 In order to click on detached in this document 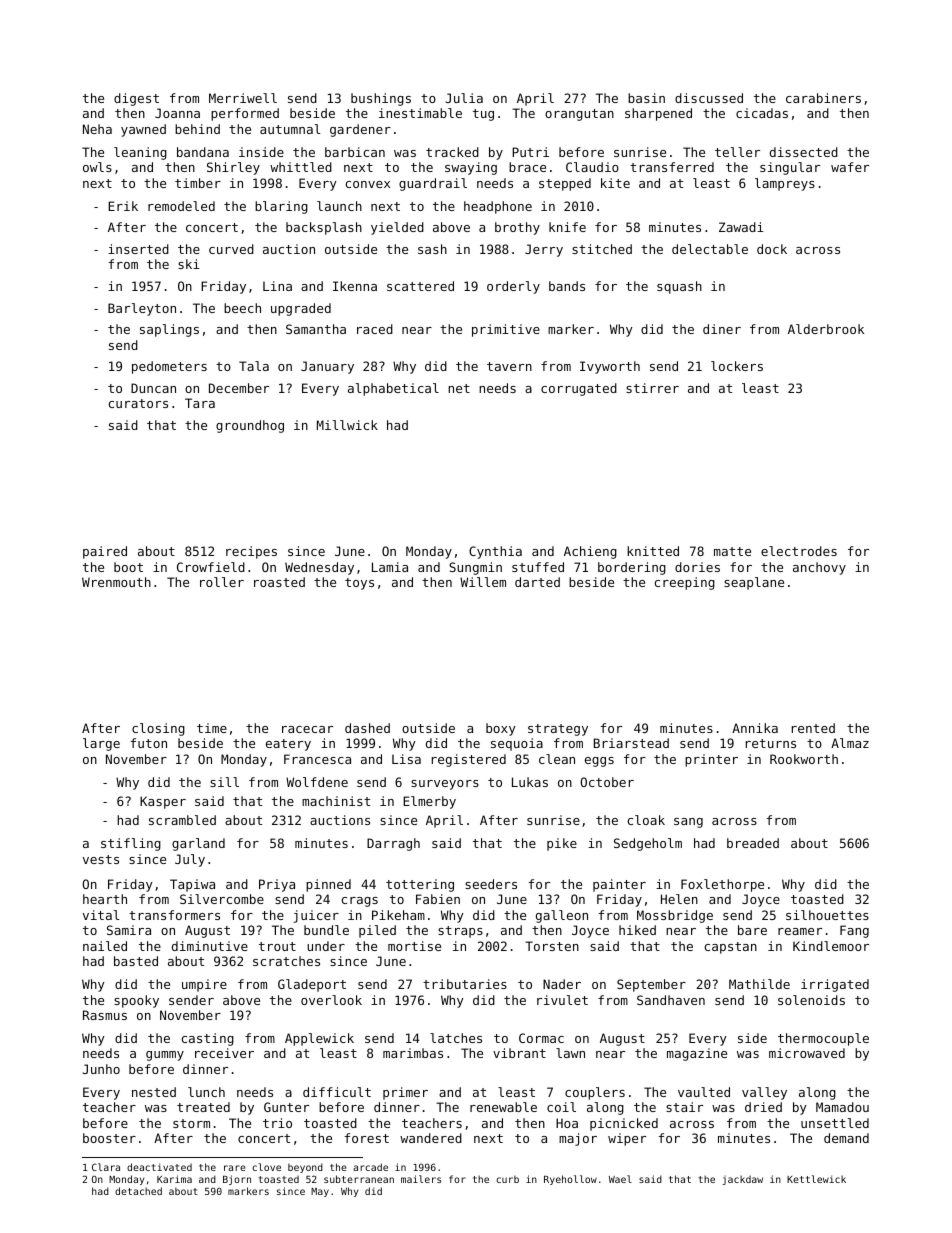, I will do `click(138, 1191)`.
